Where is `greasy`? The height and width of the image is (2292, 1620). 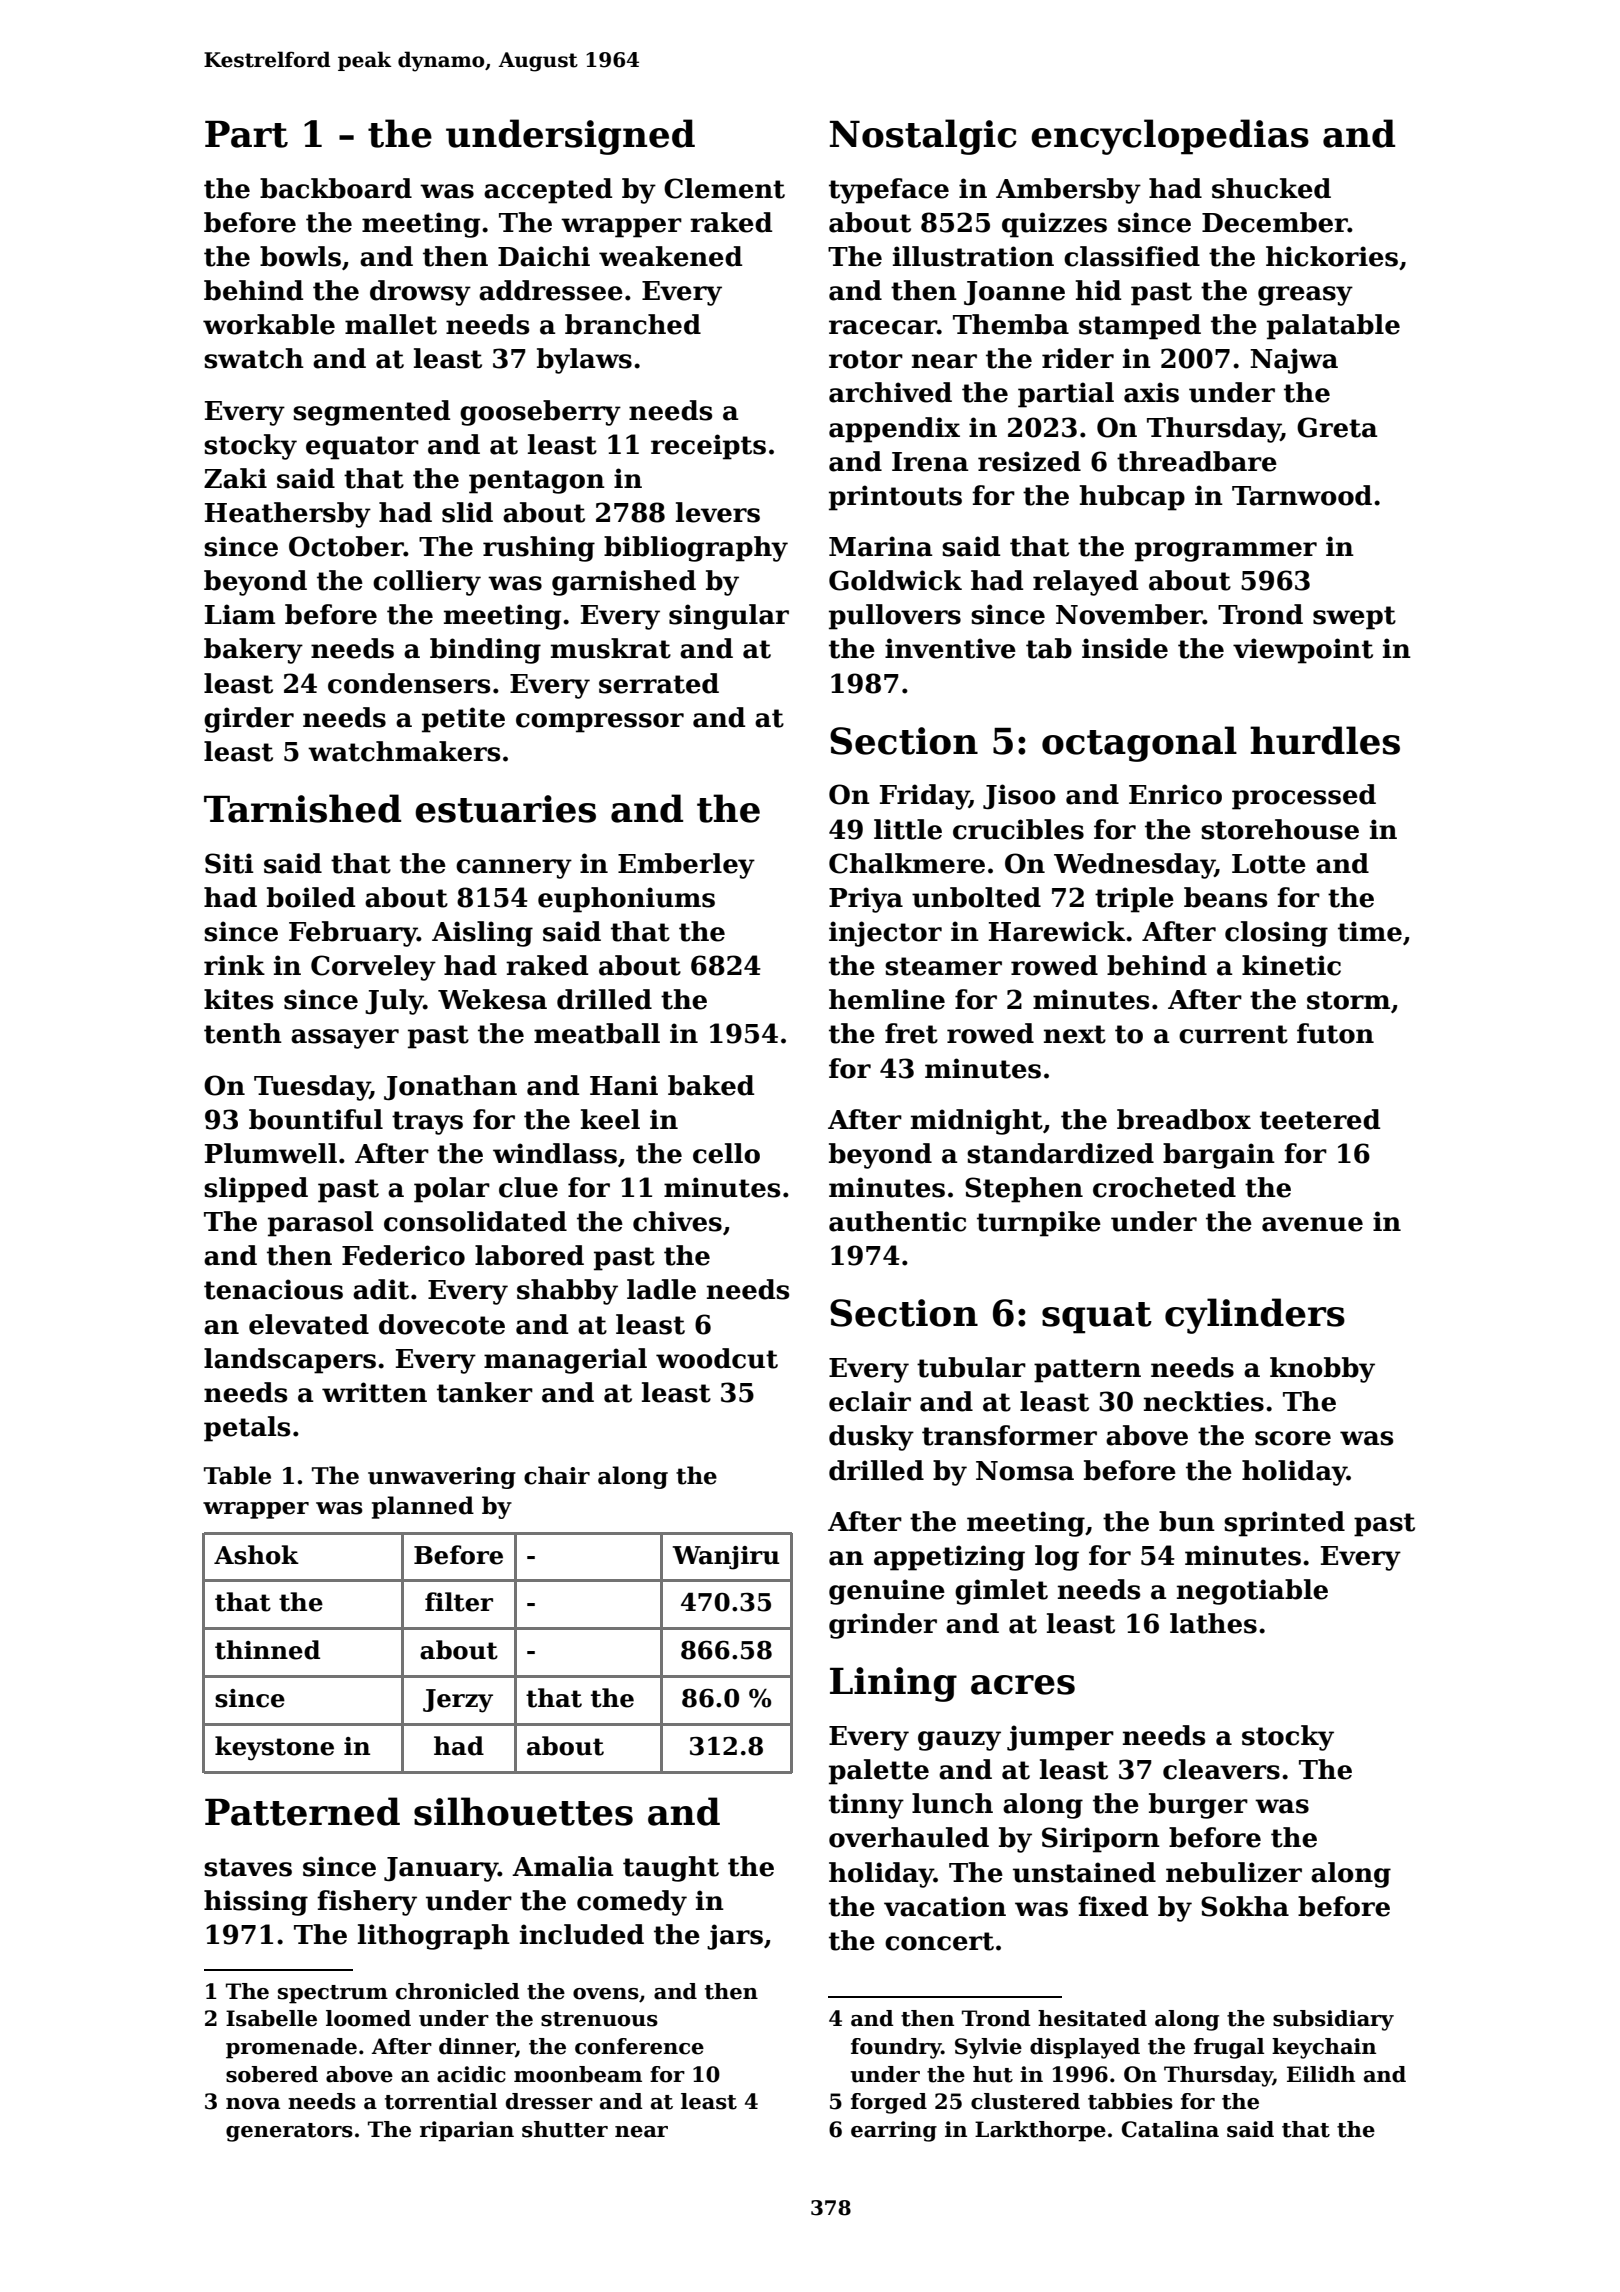
greasy is located at coordinates (1305, 296).
